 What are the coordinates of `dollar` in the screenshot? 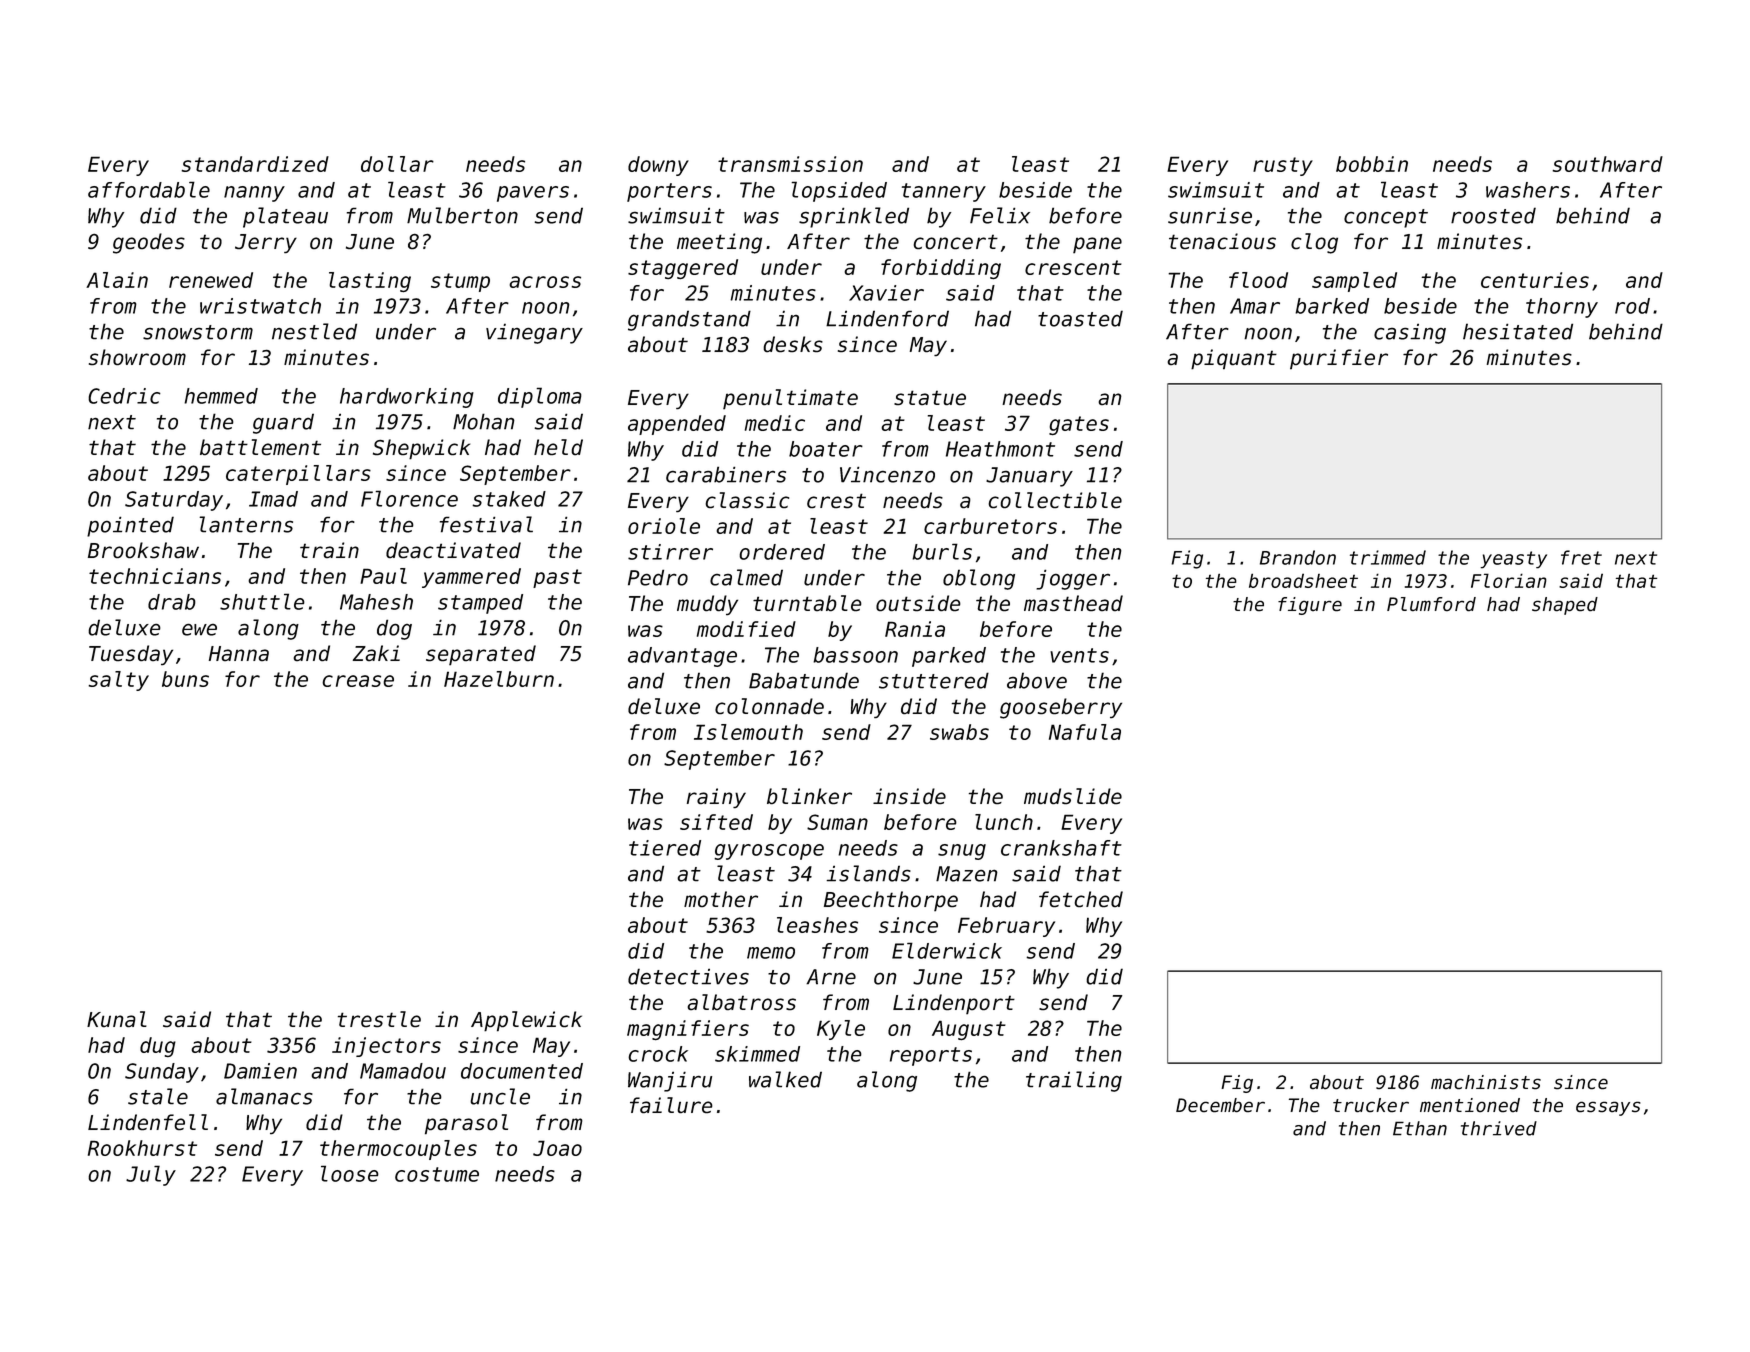 It's located at (397, 164).
